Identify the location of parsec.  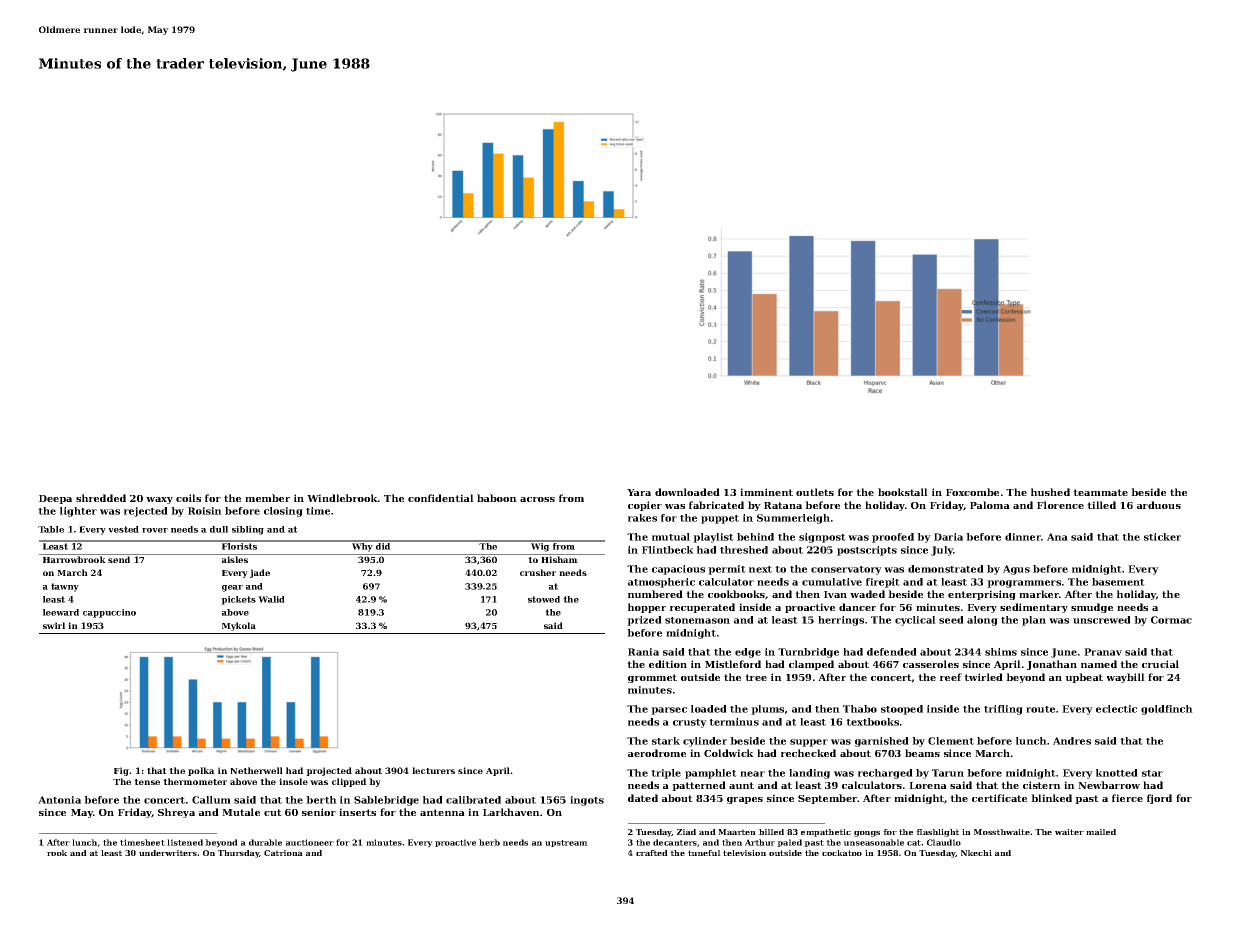
(669, 711).
